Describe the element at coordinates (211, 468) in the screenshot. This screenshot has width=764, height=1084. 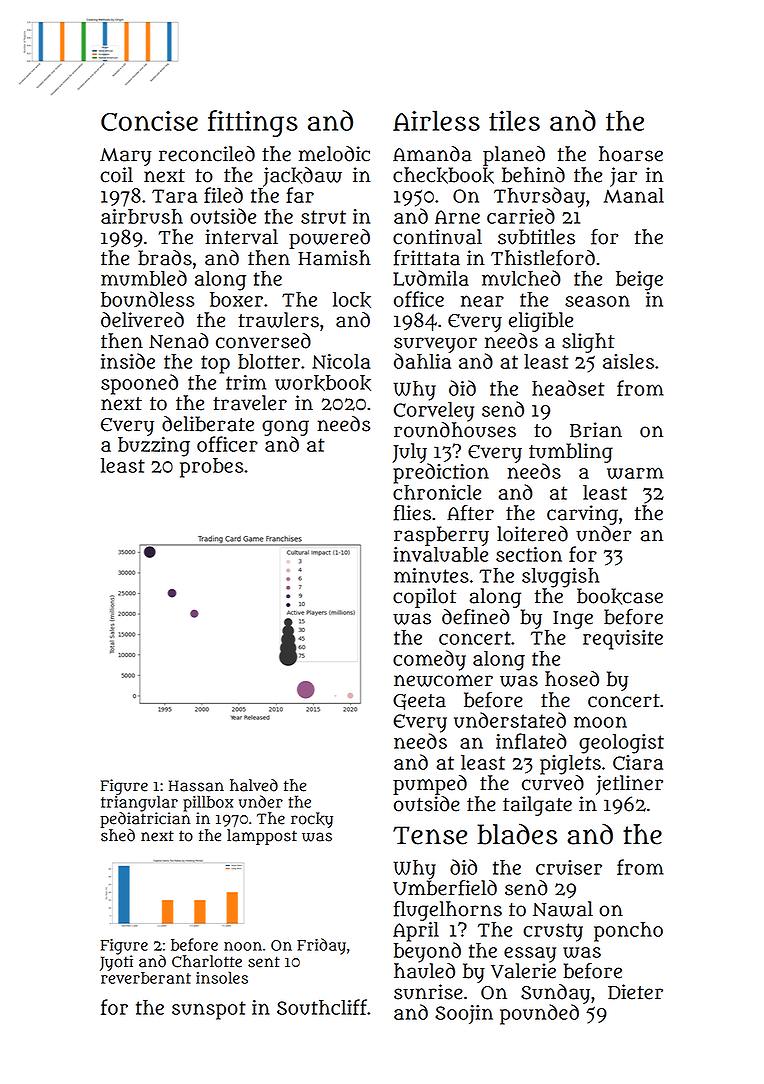
I see `probes` at that location.
